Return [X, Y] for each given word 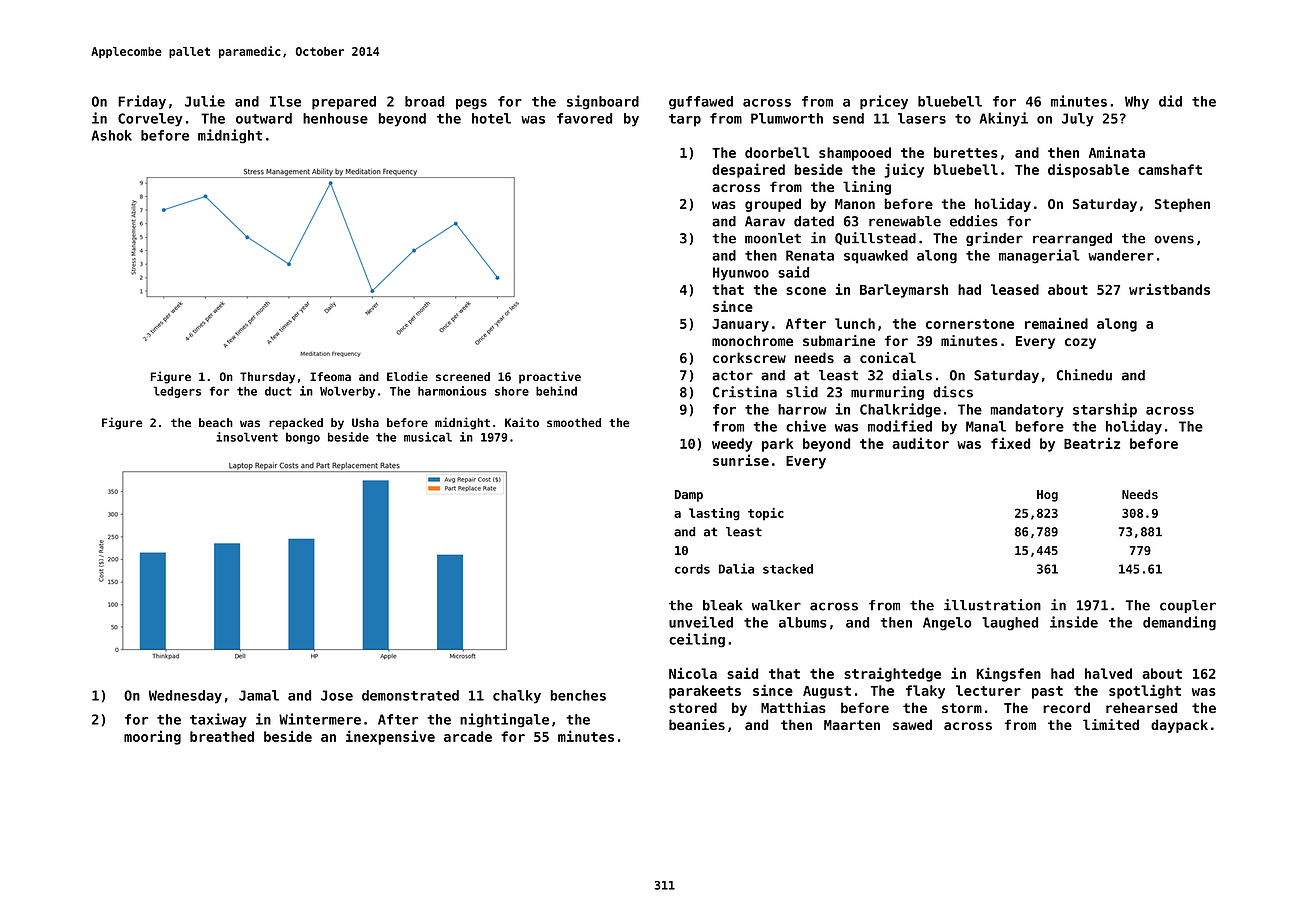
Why [1137, 103]
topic [766, 514]
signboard [603, 102]
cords [692, 569]
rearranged [1072, 239]
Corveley [150, 120]
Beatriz [1092, 443]
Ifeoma [330, 376]
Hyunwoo [741, 274]
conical [888, 357]
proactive [550, 377]
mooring [152, 737]
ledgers [177, 392]
